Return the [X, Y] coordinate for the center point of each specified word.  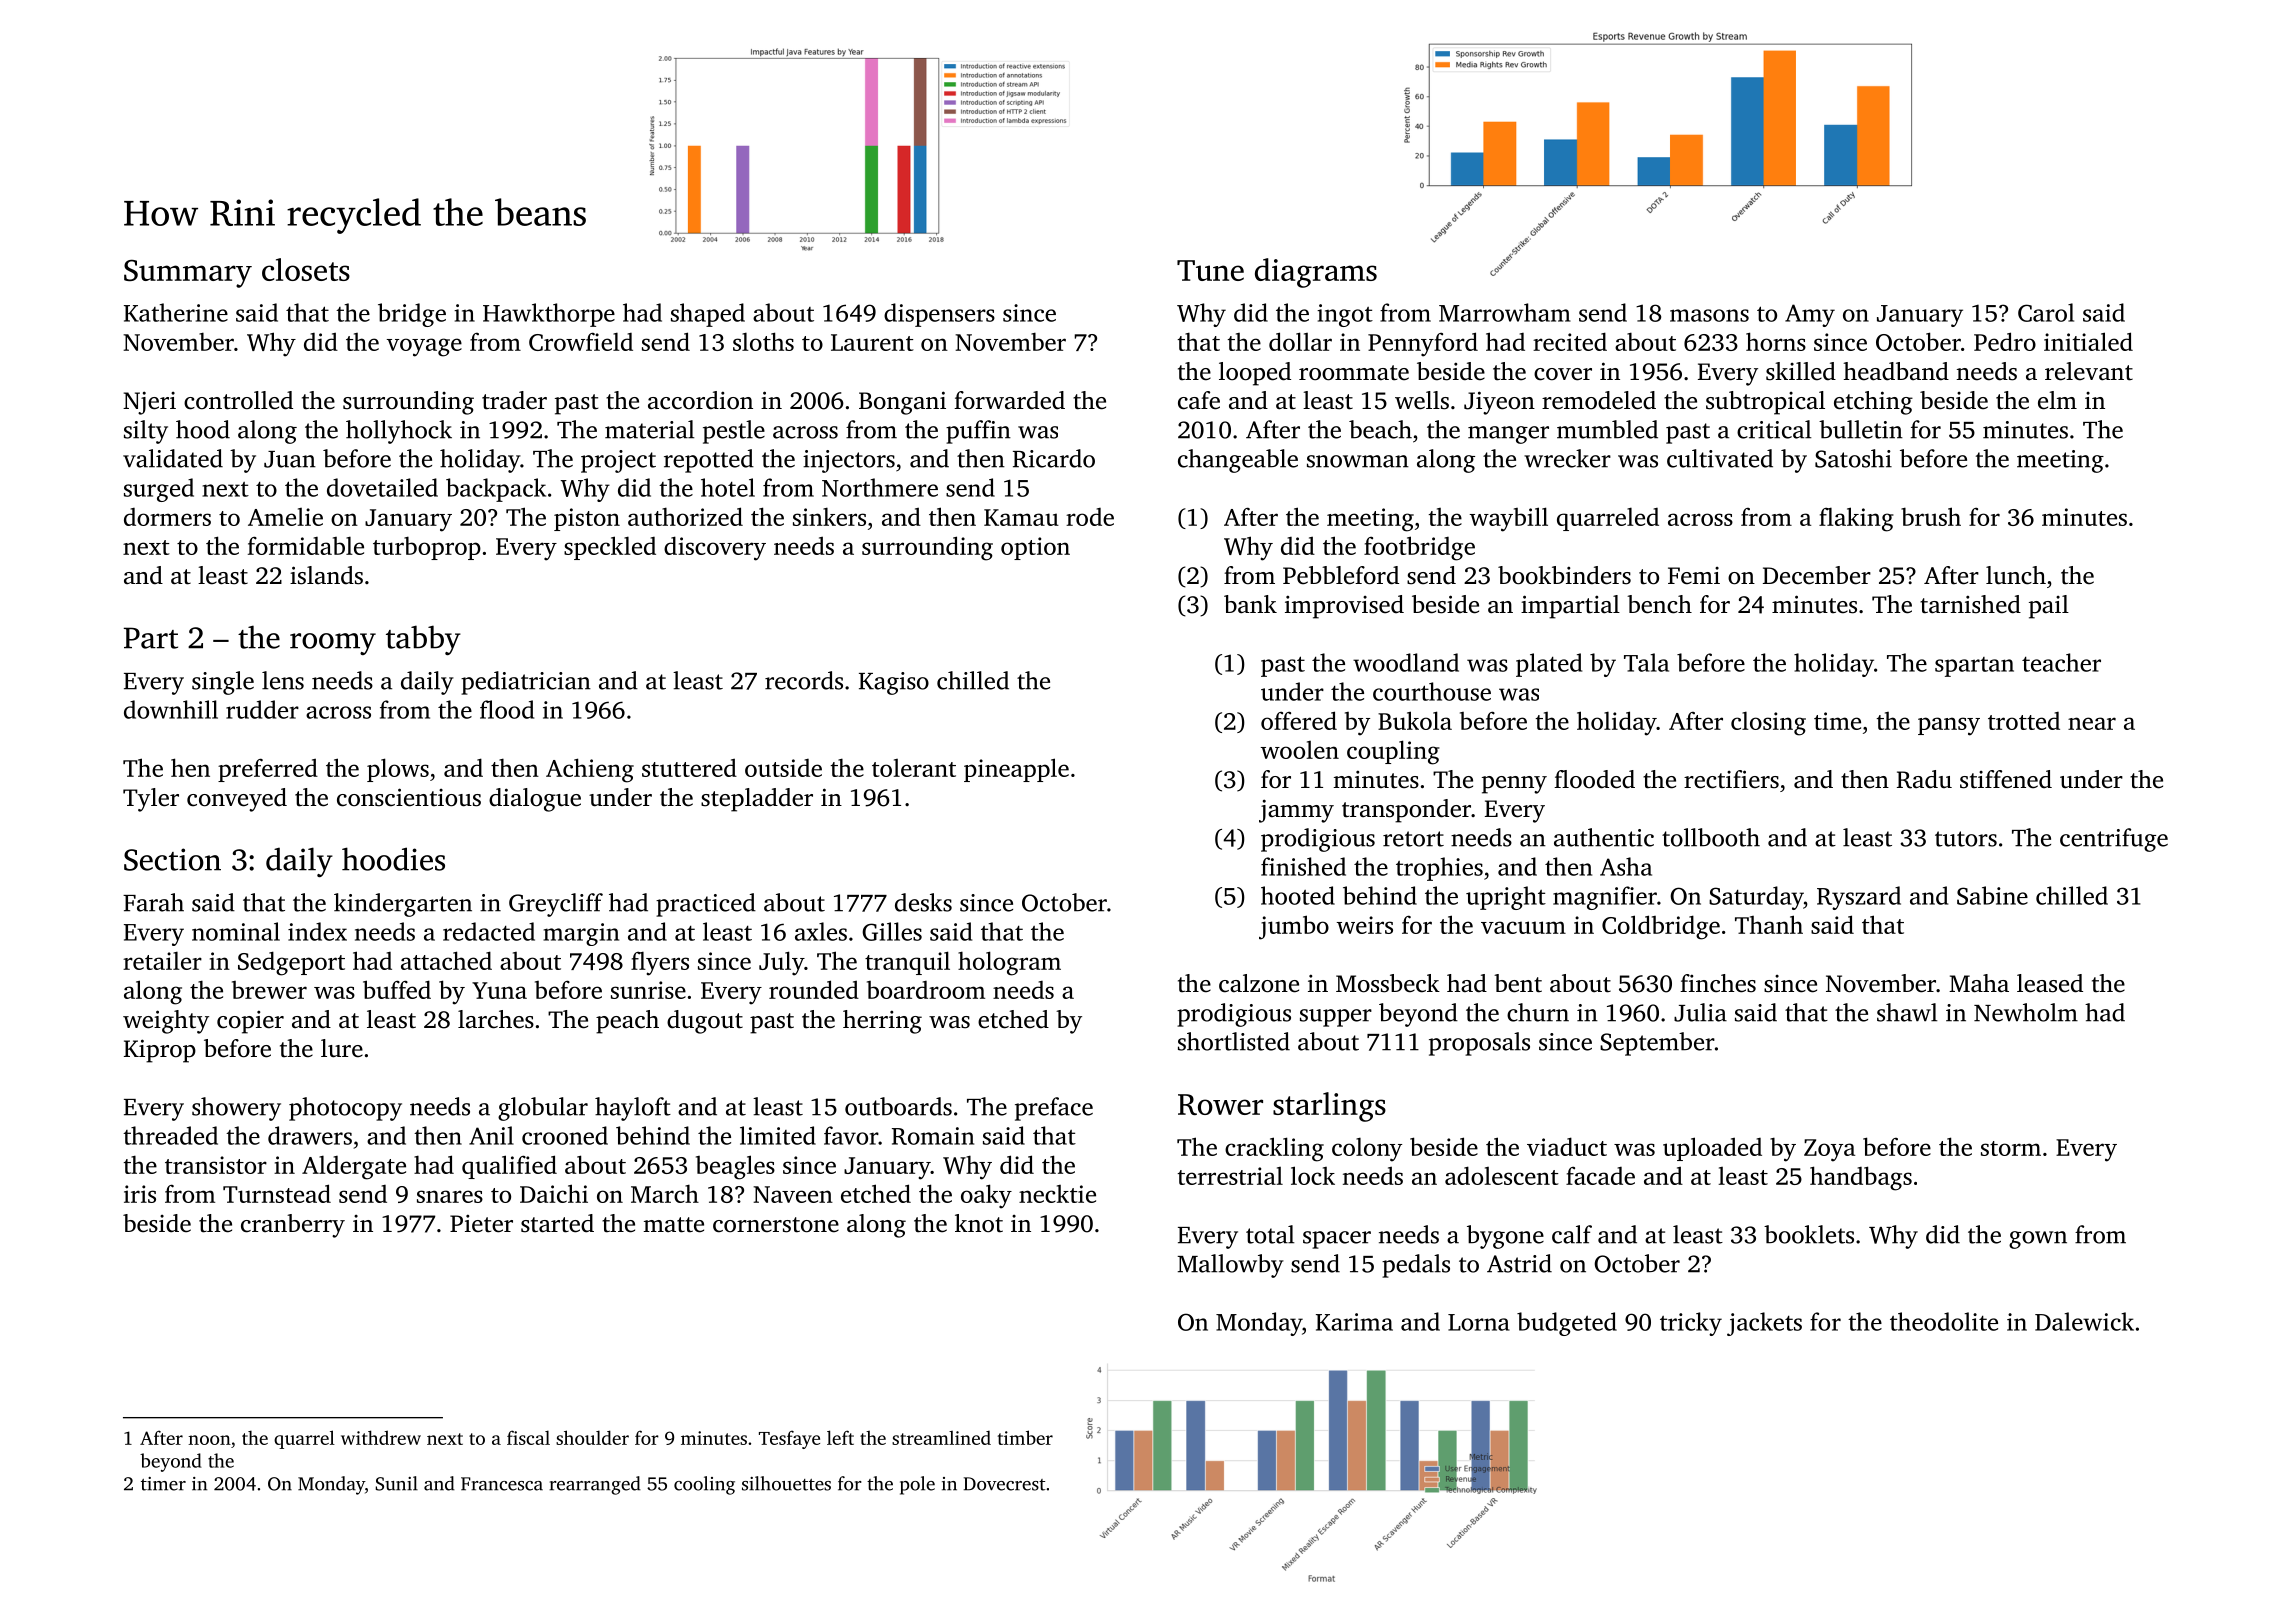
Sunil [396, 1483]
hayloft [633, 1109]
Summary [188, 273]
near [2092, 723]
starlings [1329, 1107]
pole [917, 1485]
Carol [2046, 312]
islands [326, 575]
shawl [1907, 1012]
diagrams [1316, 273]
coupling [1393, 752]
